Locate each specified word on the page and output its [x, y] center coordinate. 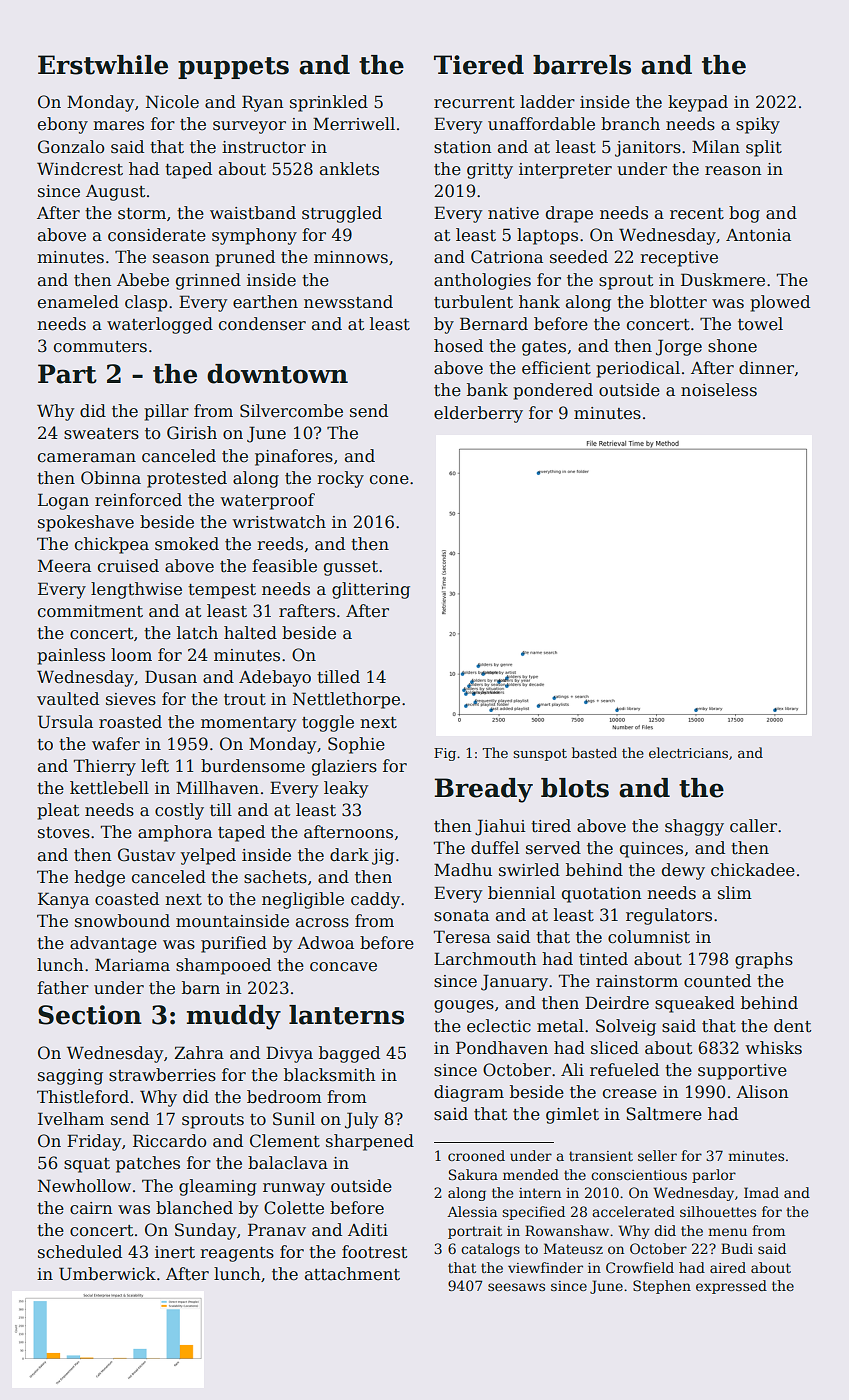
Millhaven [217, 788]
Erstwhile [103, 65]
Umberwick [107, 1274]
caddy [375, 900]
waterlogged [160, 325]
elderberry [478, 414]
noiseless [719, 390]
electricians [688, 752]
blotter [678, 302]
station [463, 147]
